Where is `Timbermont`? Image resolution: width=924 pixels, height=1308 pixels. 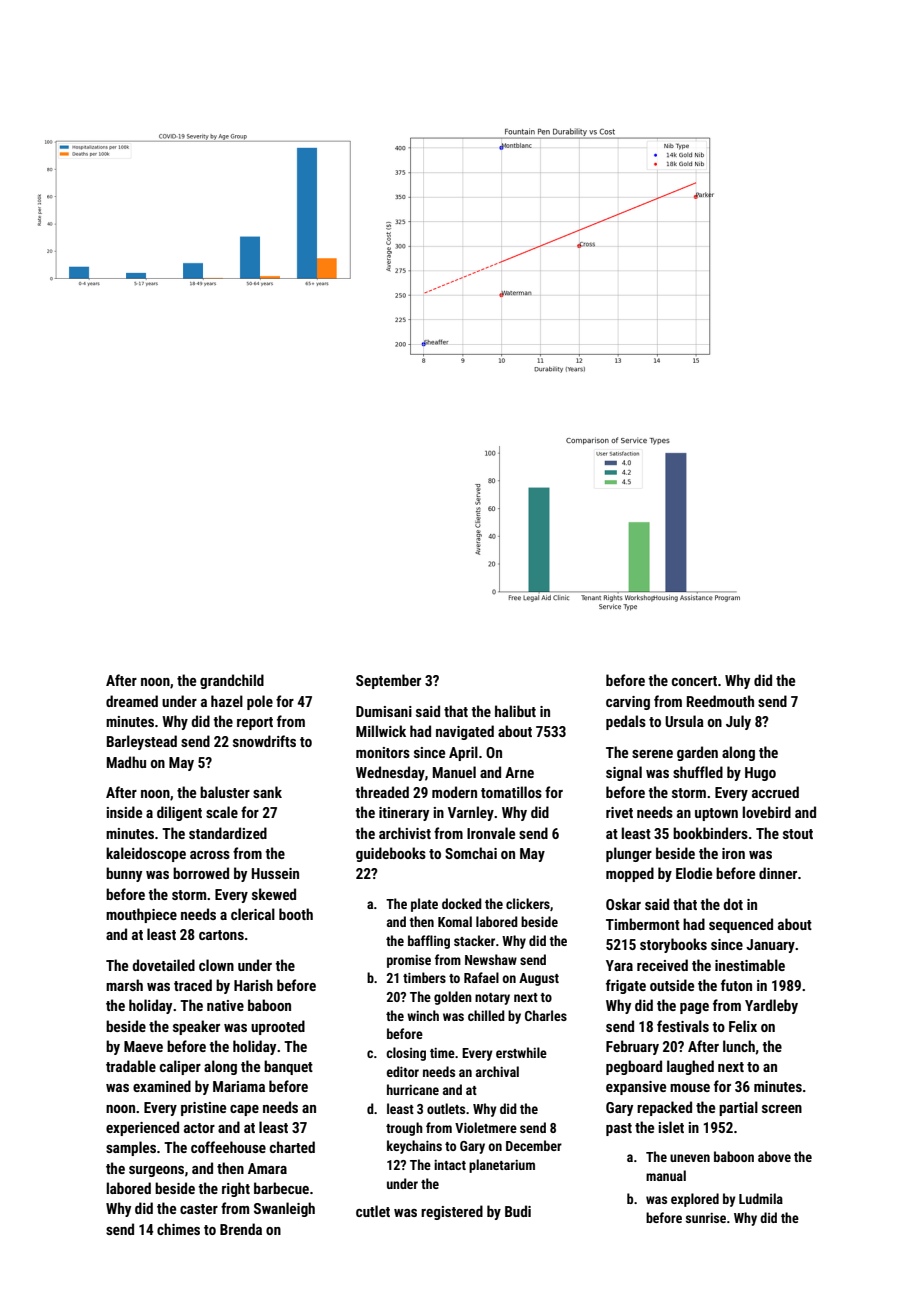
Timbermont is located at coordinates (643, 924).
